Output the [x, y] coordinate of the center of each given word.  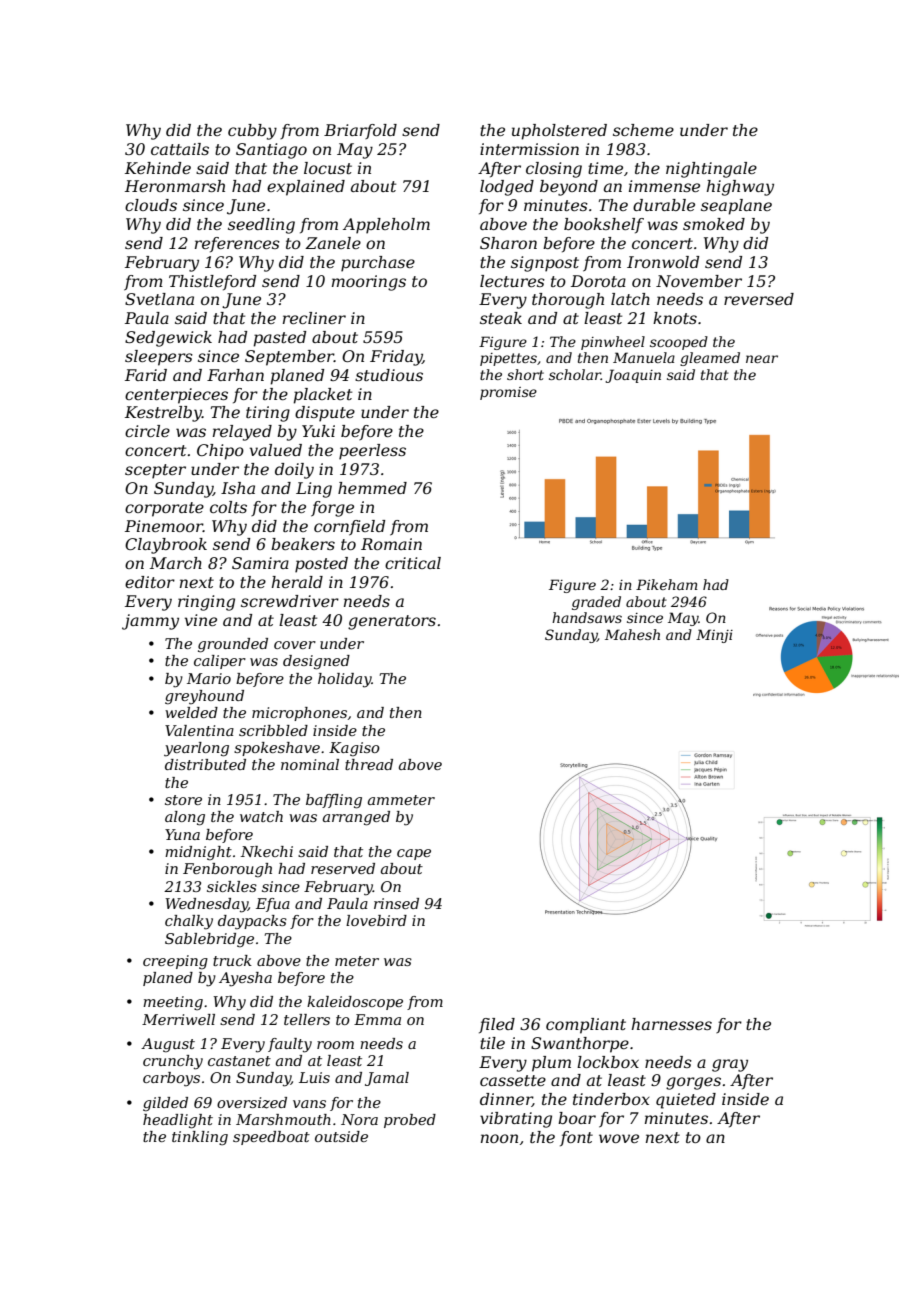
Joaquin [633, 376]
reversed [759, 299]
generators [392, 622]
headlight [178, 1121]
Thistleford [212, 283]
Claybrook [166, 546]
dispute [325, 414]
